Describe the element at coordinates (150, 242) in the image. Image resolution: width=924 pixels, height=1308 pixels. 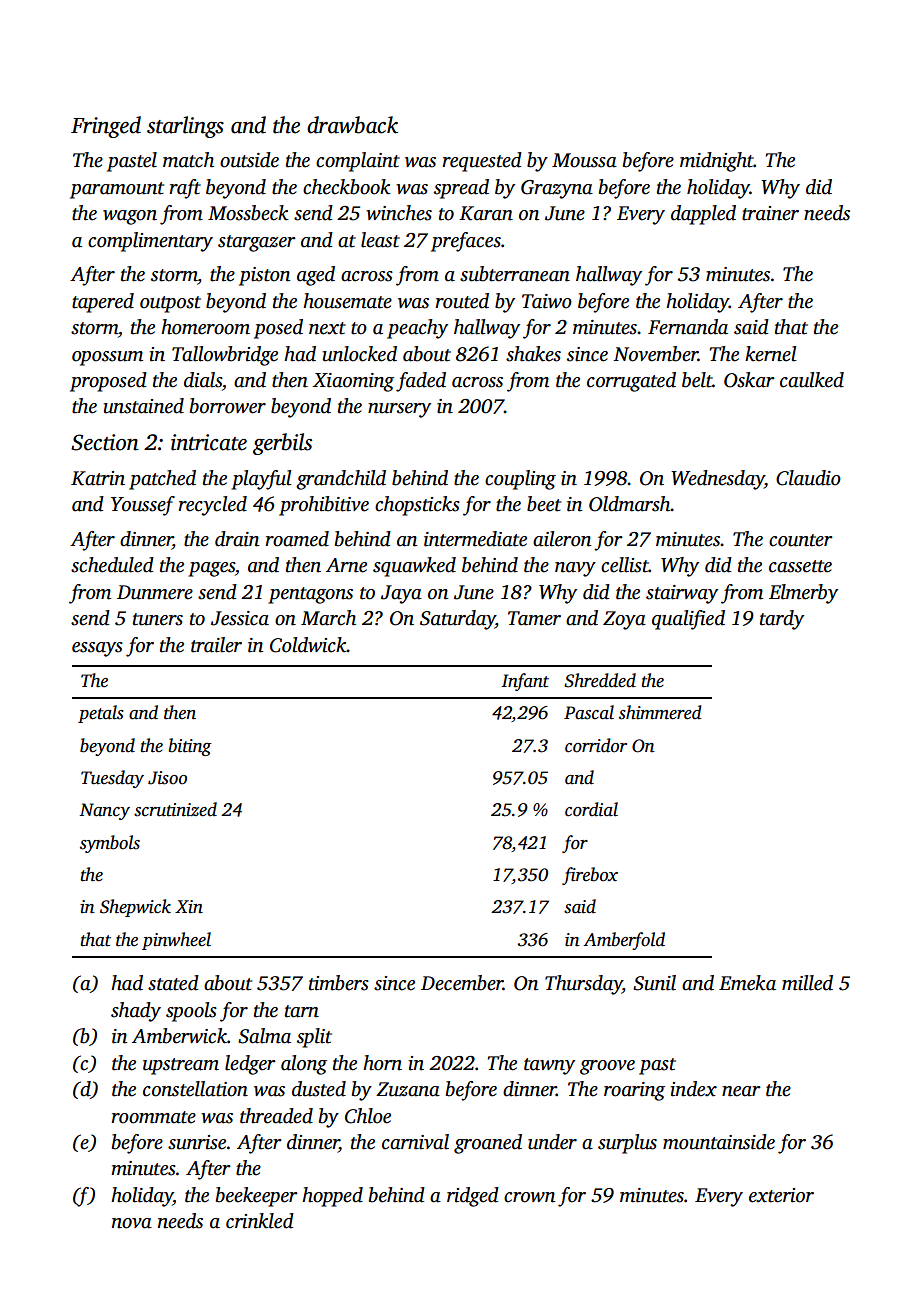
I see `complimentary` at that location.
